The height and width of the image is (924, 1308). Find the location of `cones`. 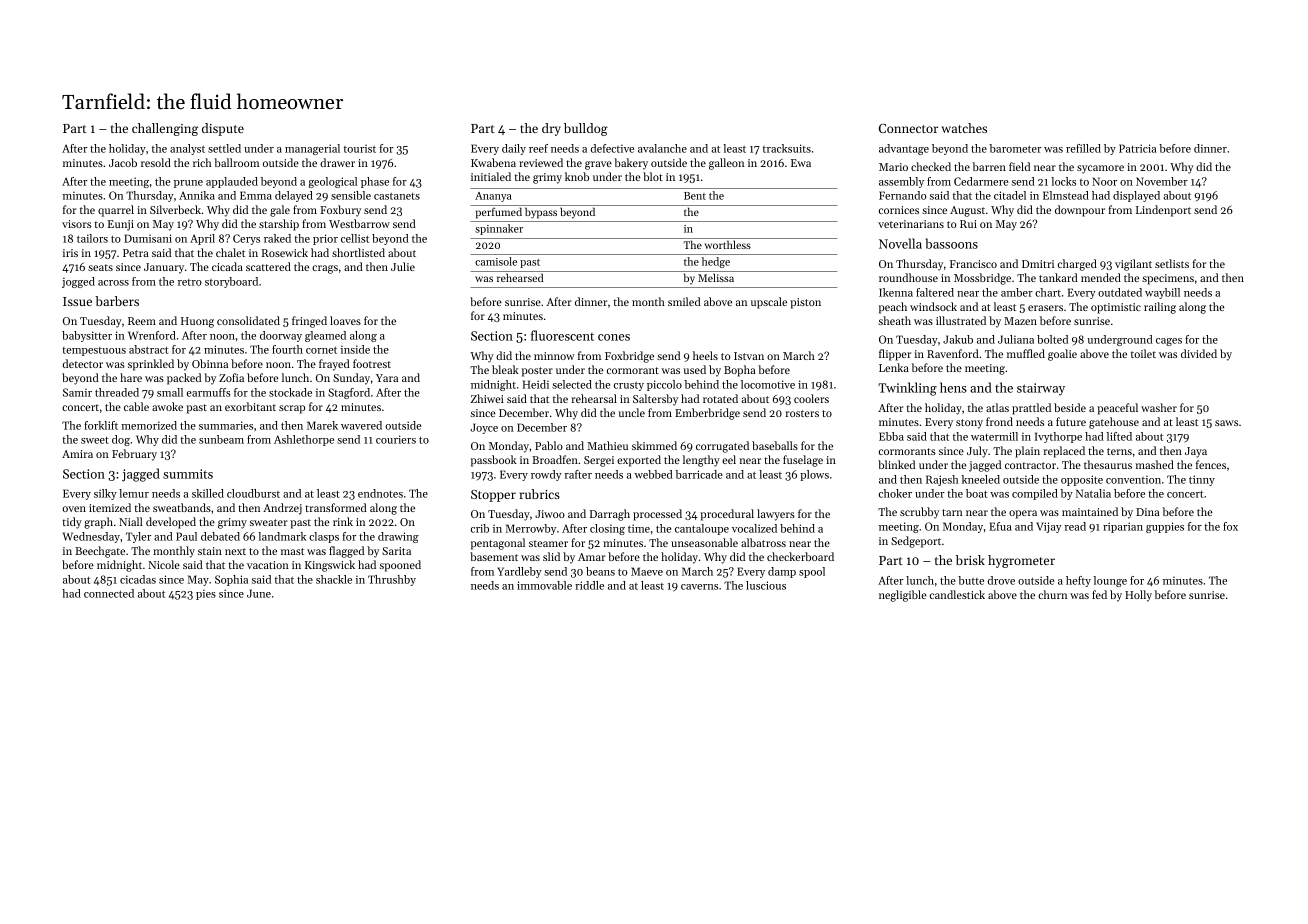

cones is located at coordinates (614, 337).
